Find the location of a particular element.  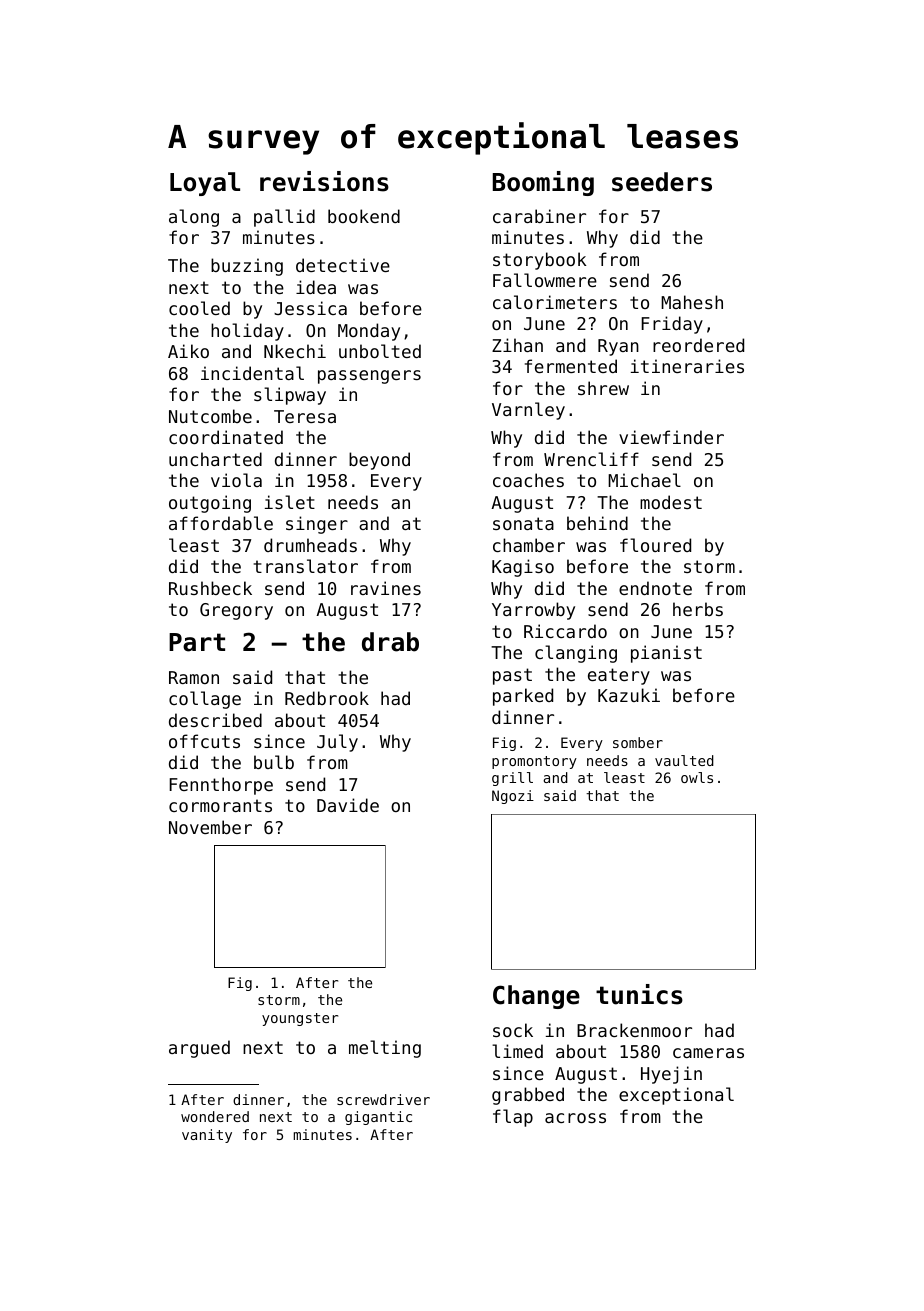

reordered is located at coordinates (698, 345).
